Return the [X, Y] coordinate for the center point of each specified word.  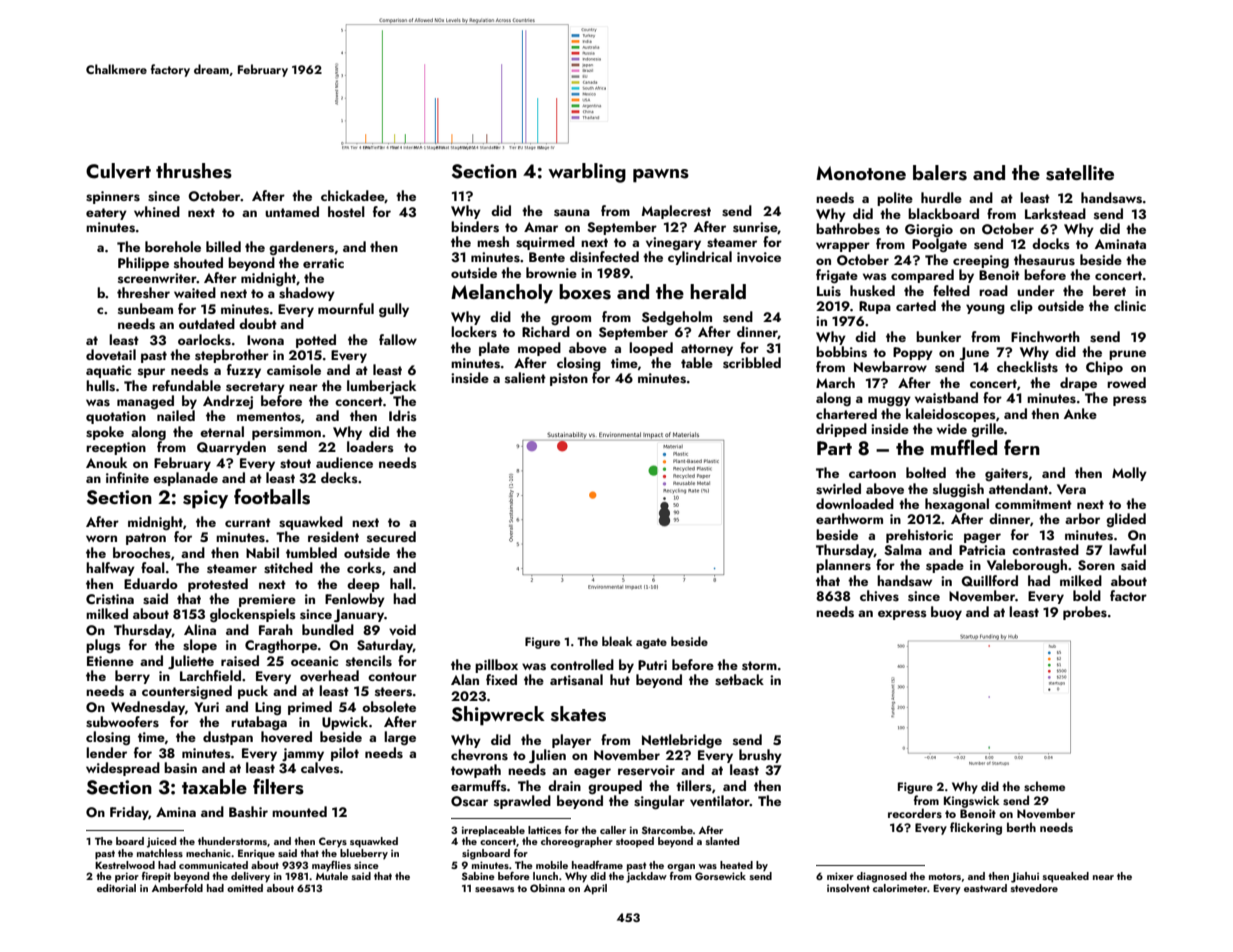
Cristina [110, 599]
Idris [403, 416]
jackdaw [646, 877]
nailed [176, 415]
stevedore [1034, 888]
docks [1051, 244]
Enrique [256, 854]
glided [1126, 520]
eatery [106, 214]
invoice [759, 257]
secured [391, 537]
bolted [926, 472]
